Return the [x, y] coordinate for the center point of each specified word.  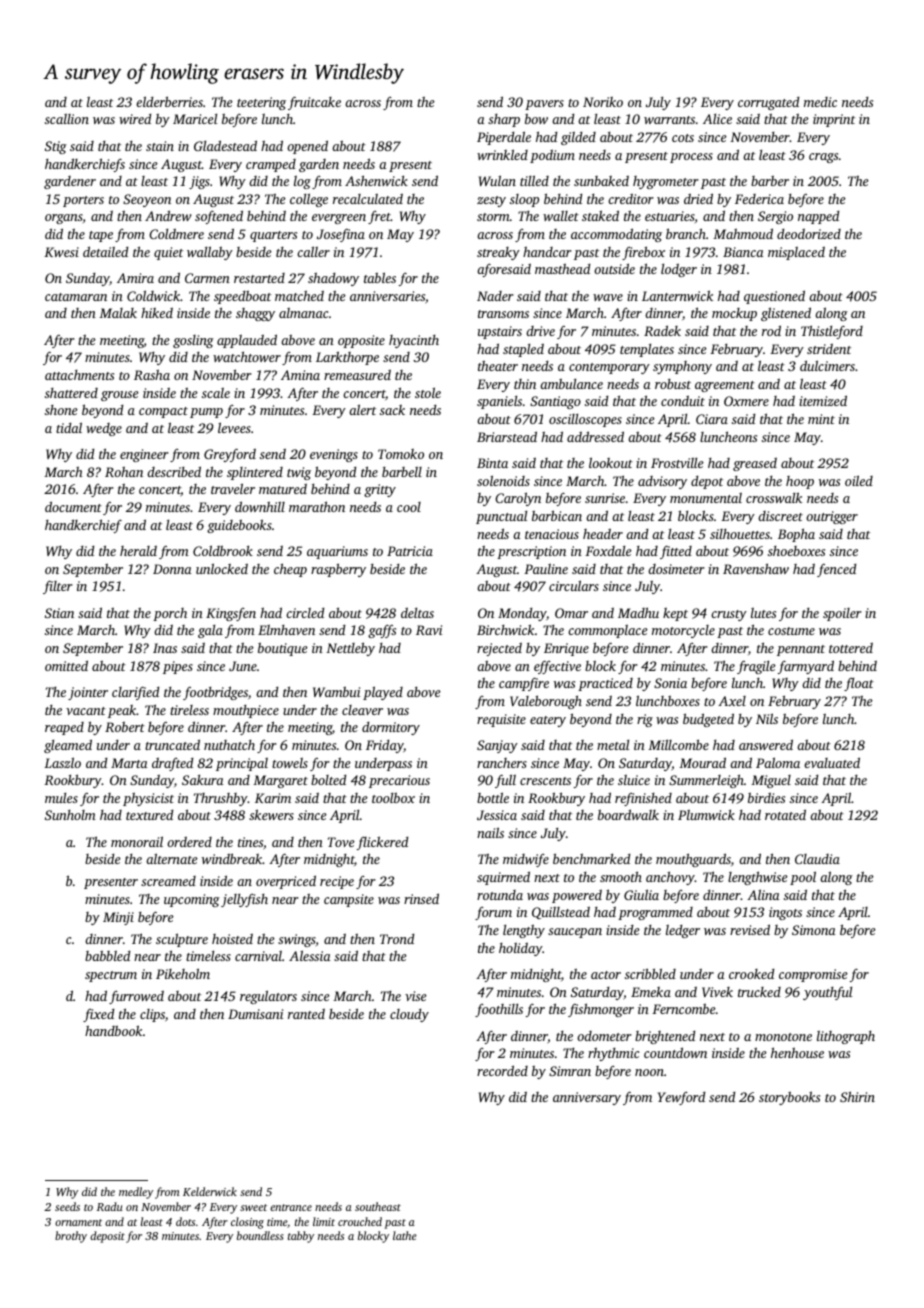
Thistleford [832, 332]
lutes [763, 613]
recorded [502, 1070]
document [73, 506]
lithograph [846, 1037]
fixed [98, 1015]
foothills [499, 1010]
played [383, 693]
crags [823, 158]
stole [428, 392]
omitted [66, 665]
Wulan [497, 180]
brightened [665, 1037]
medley [136, 1193]
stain [160, 146]
